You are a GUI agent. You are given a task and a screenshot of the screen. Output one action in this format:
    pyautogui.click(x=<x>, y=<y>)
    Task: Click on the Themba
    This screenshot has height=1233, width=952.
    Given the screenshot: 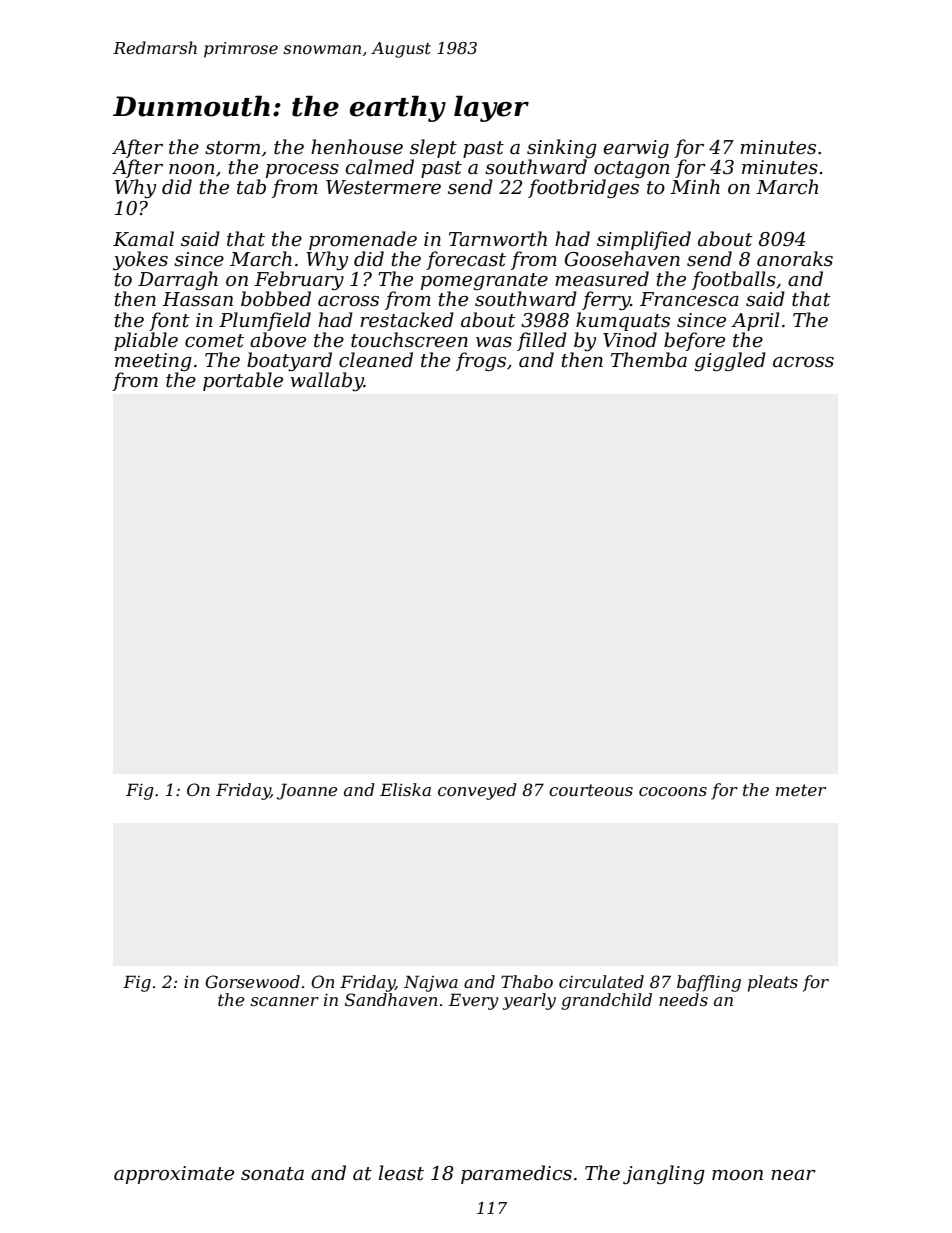 What is the action you would take?
    pyautogui.click(x=649, y=360)
